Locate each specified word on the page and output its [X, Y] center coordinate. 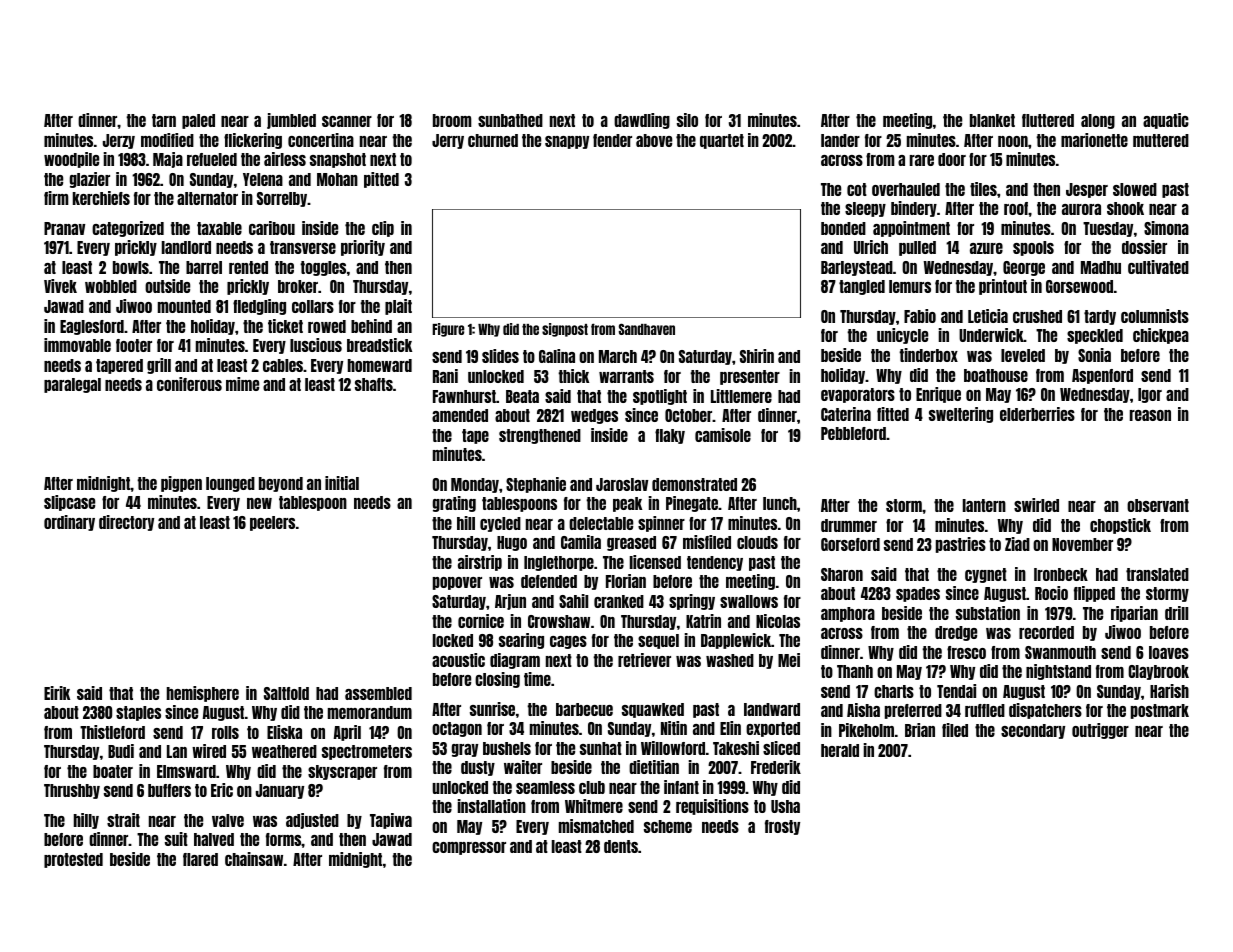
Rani [445, 376]
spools [1033, 248]
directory [126, 523]
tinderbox [928, 355]
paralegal [72, 385]
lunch [780, 503]
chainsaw [254, 859]
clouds [757, 542]
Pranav [64, 228]
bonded [843, 228]
